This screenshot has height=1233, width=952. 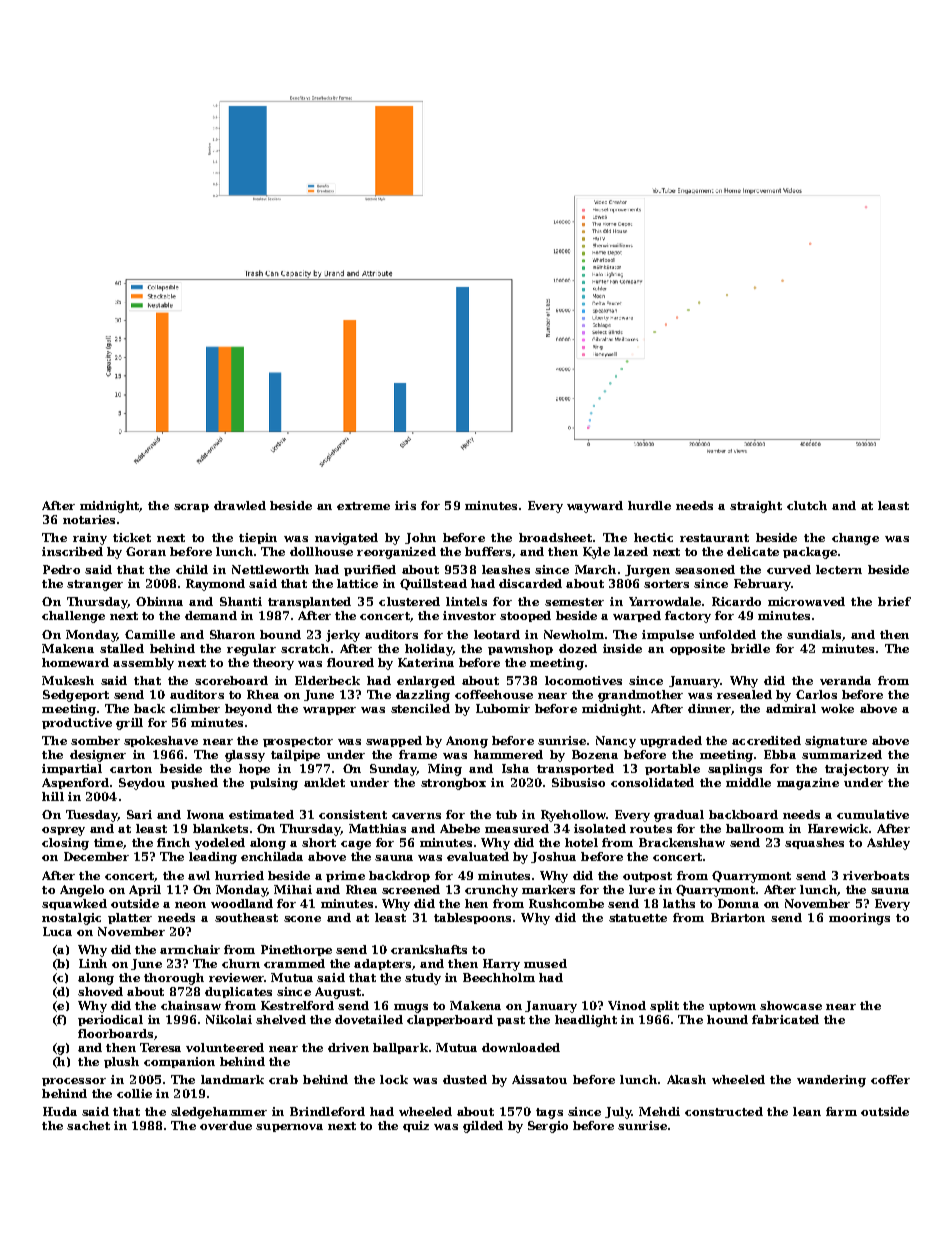 I want to click on constructed, so click(x=724, y=1111).
